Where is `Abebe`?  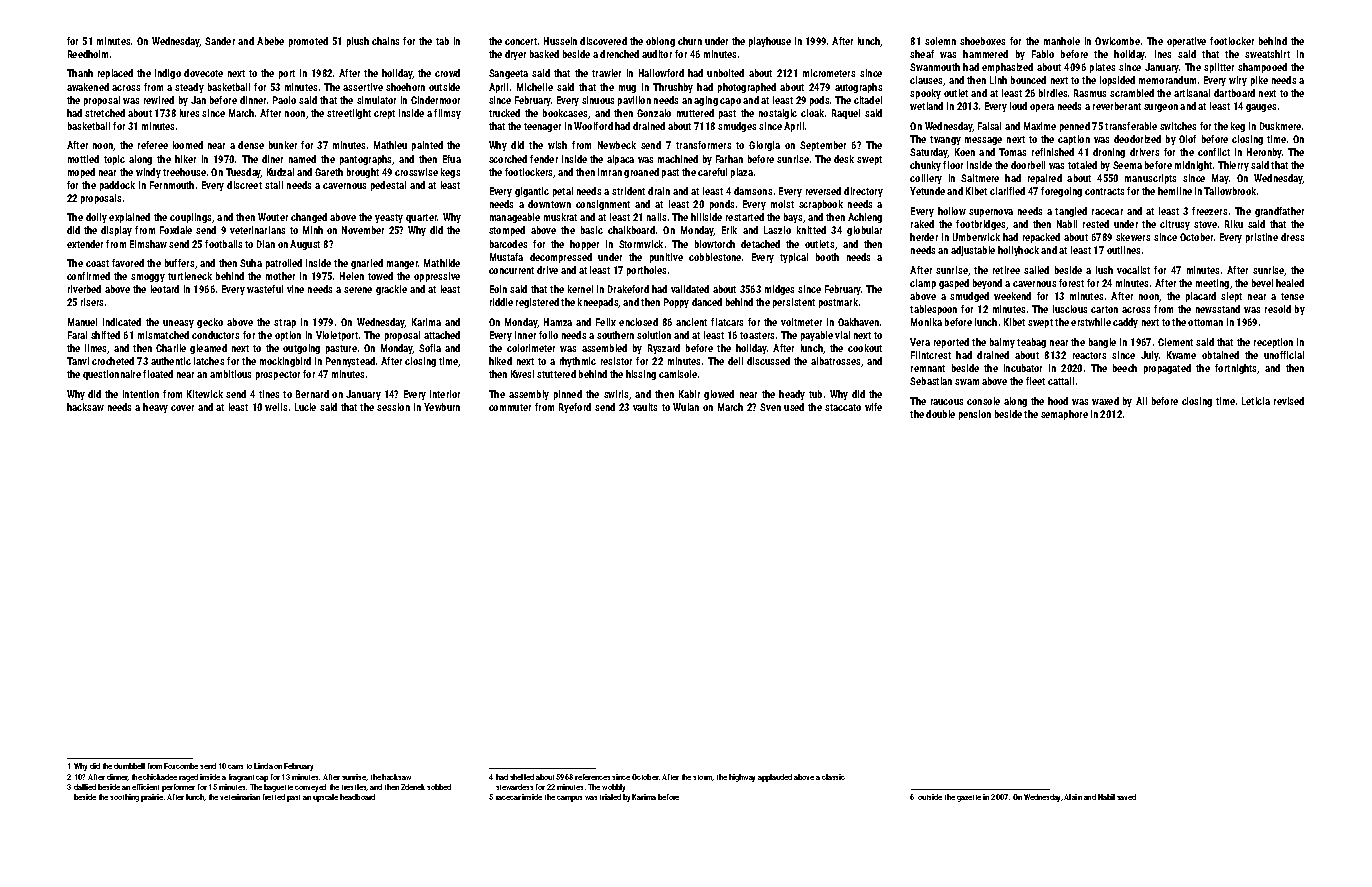
Abebe is located at coordinates (270, 41).
